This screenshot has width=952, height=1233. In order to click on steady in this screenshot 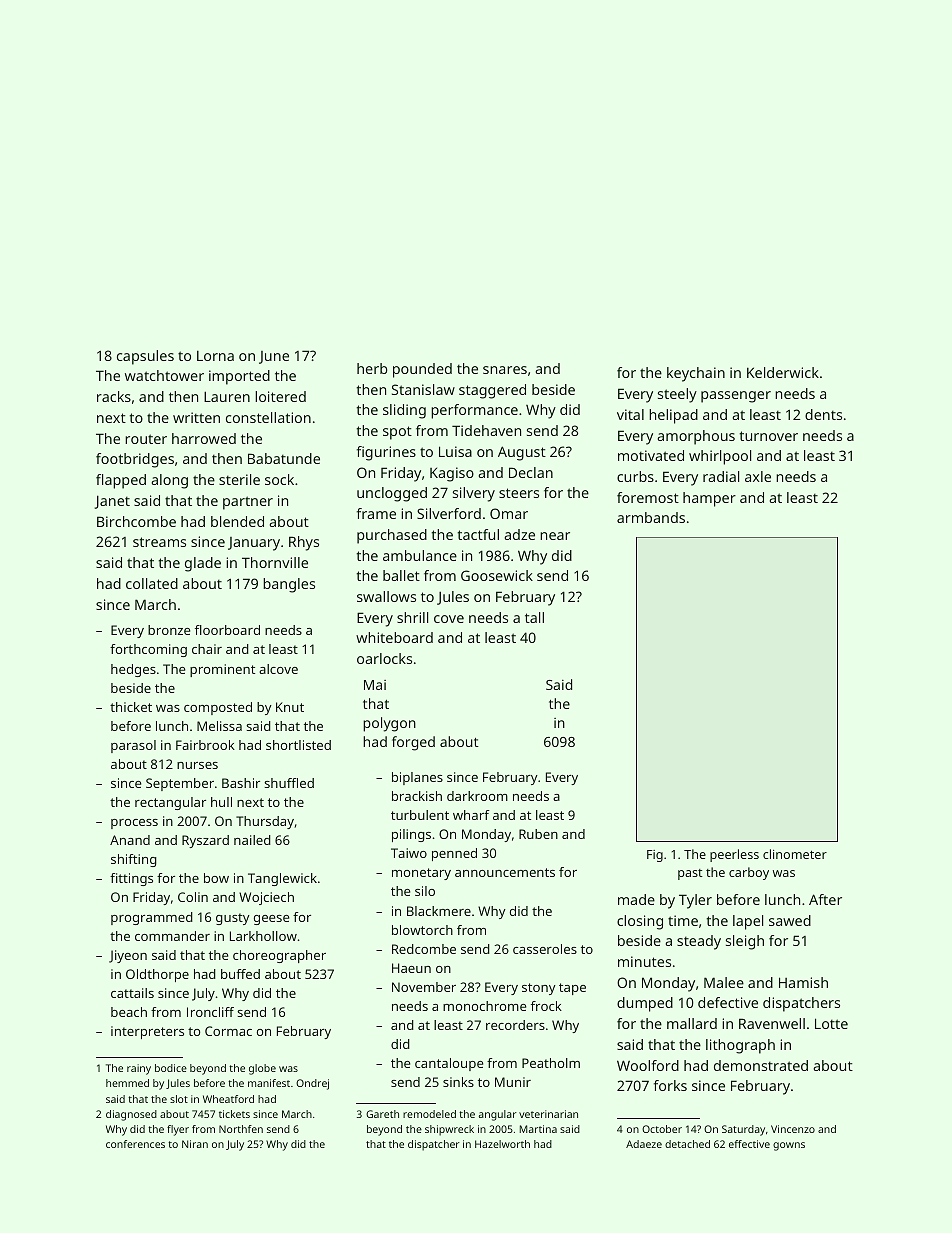, I will do `click(699, 942)`.
